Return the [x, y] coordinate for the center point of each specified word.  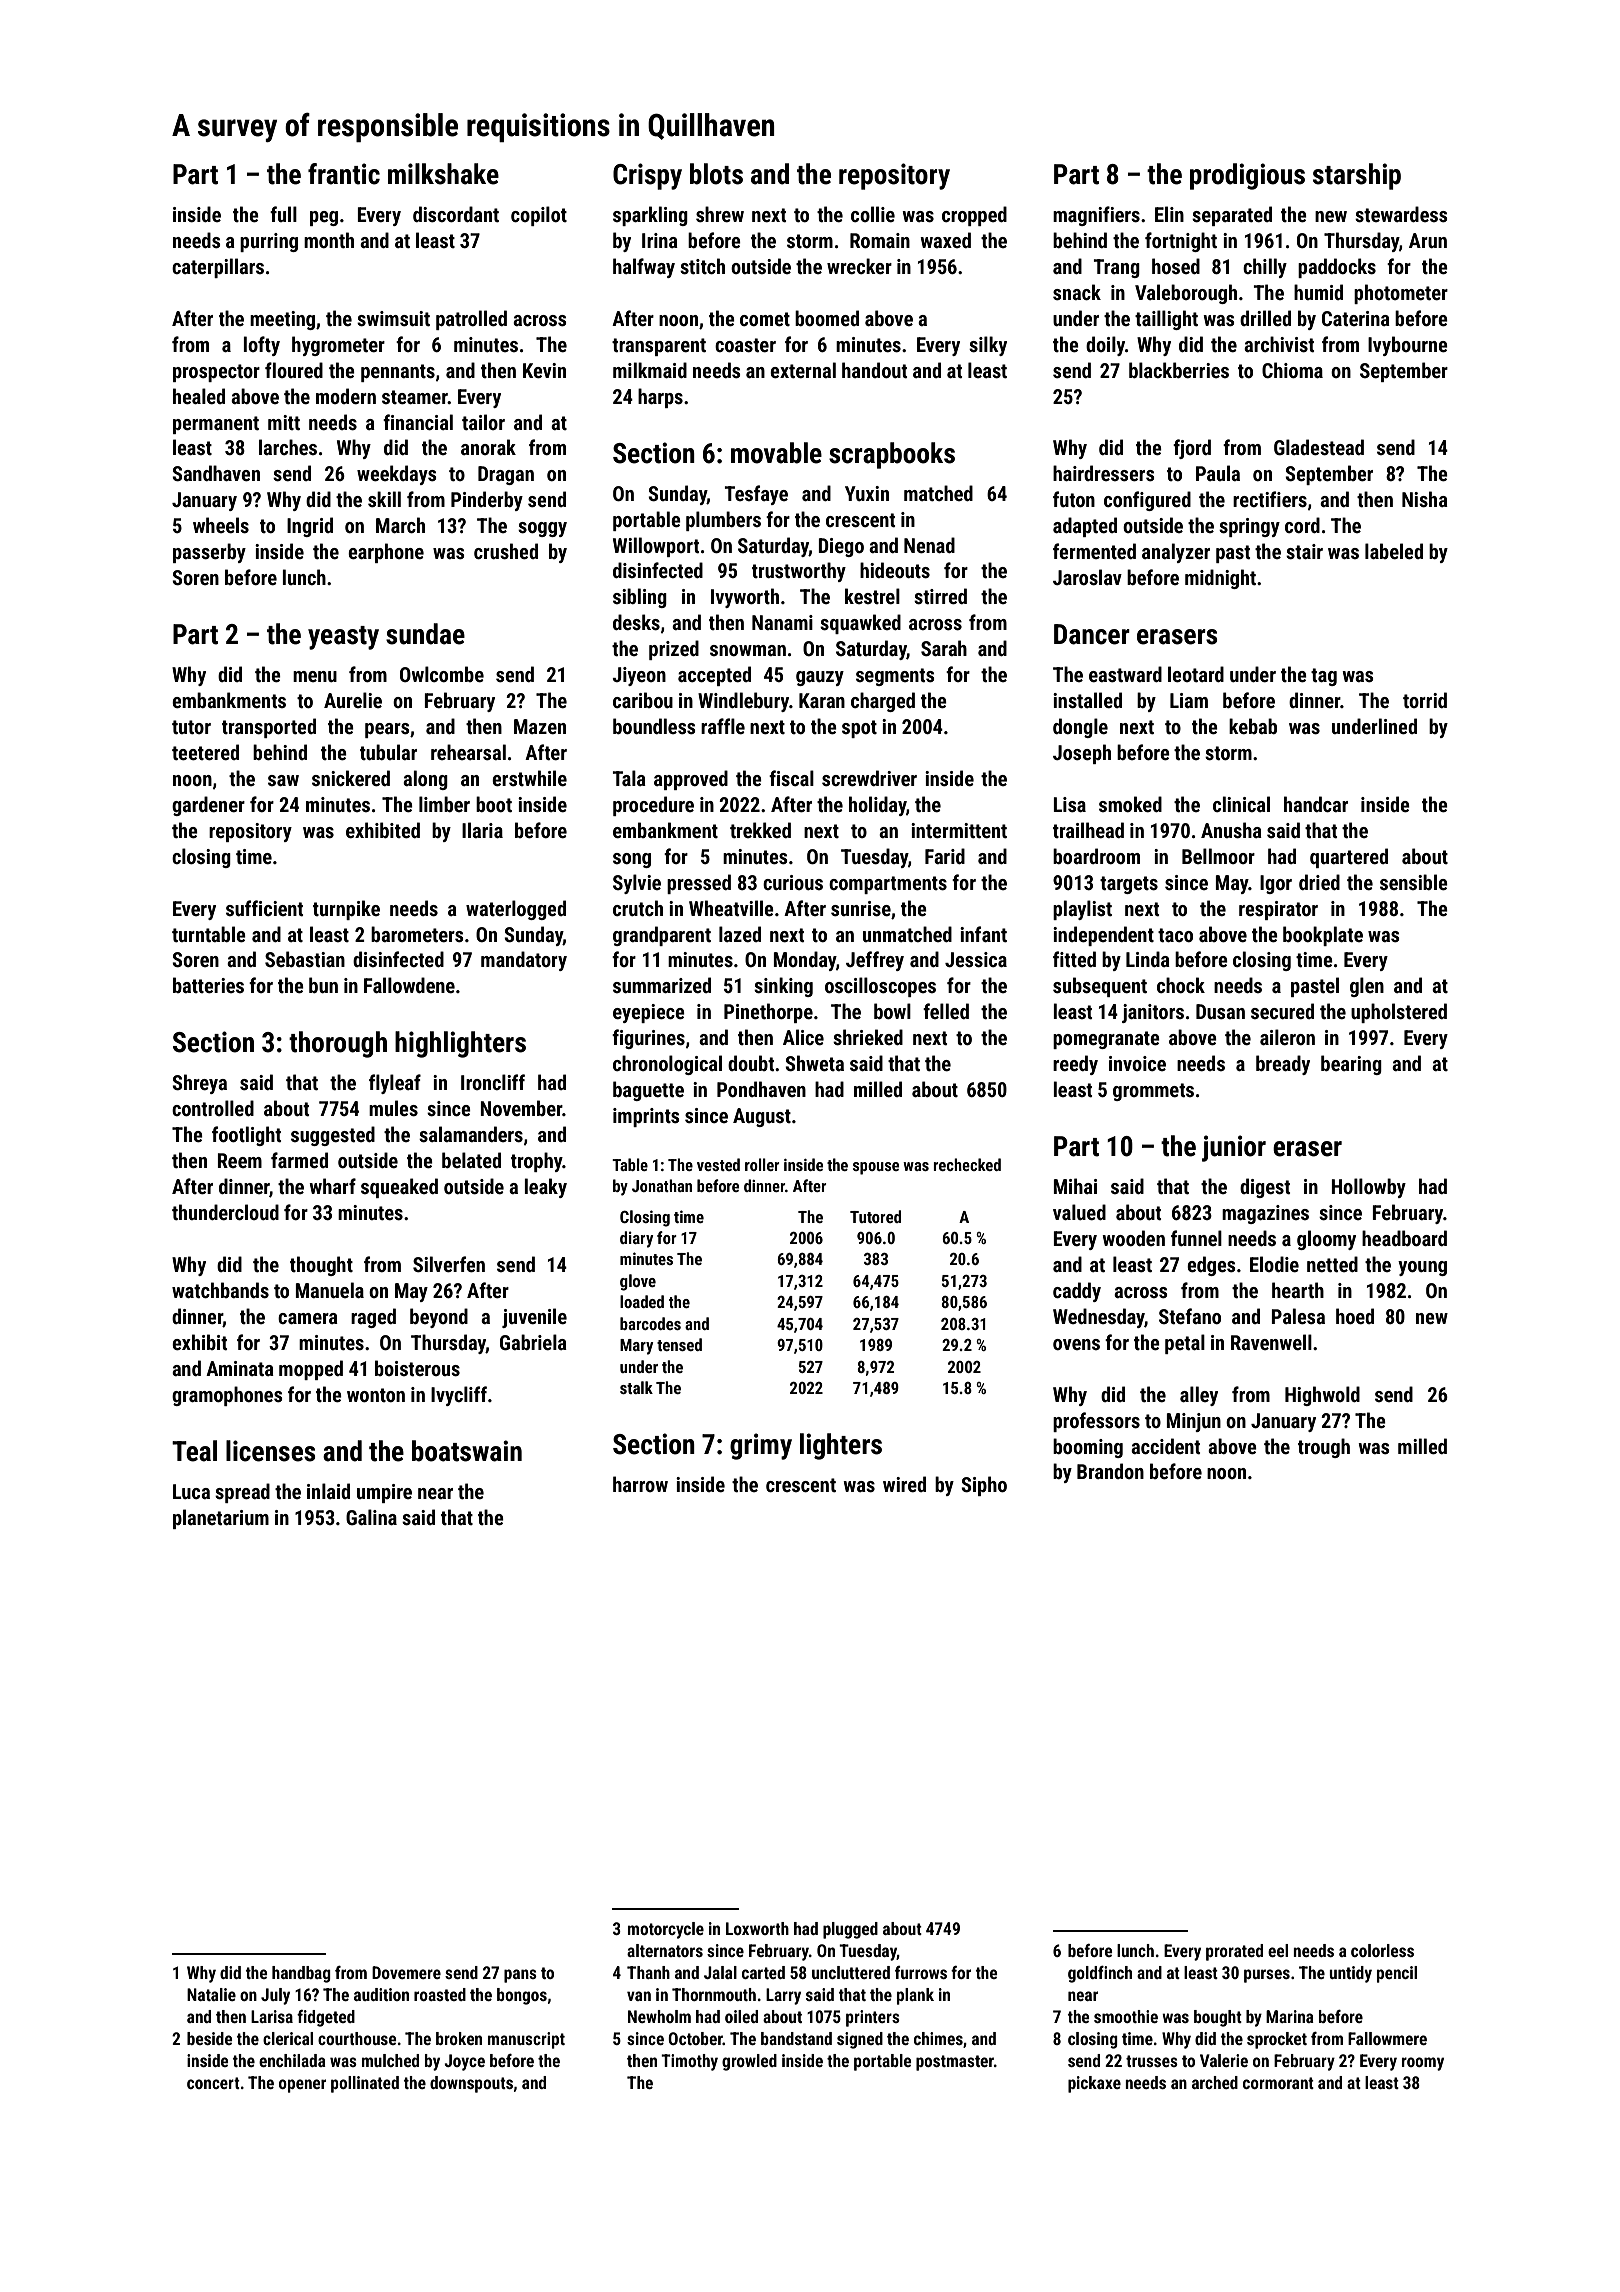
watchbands [220, 1290]
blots [716, 174]
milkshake [443, 174]
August [762, 1117]
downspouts [471, 2084]
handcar [1316, 804]
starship [1357, 176]
